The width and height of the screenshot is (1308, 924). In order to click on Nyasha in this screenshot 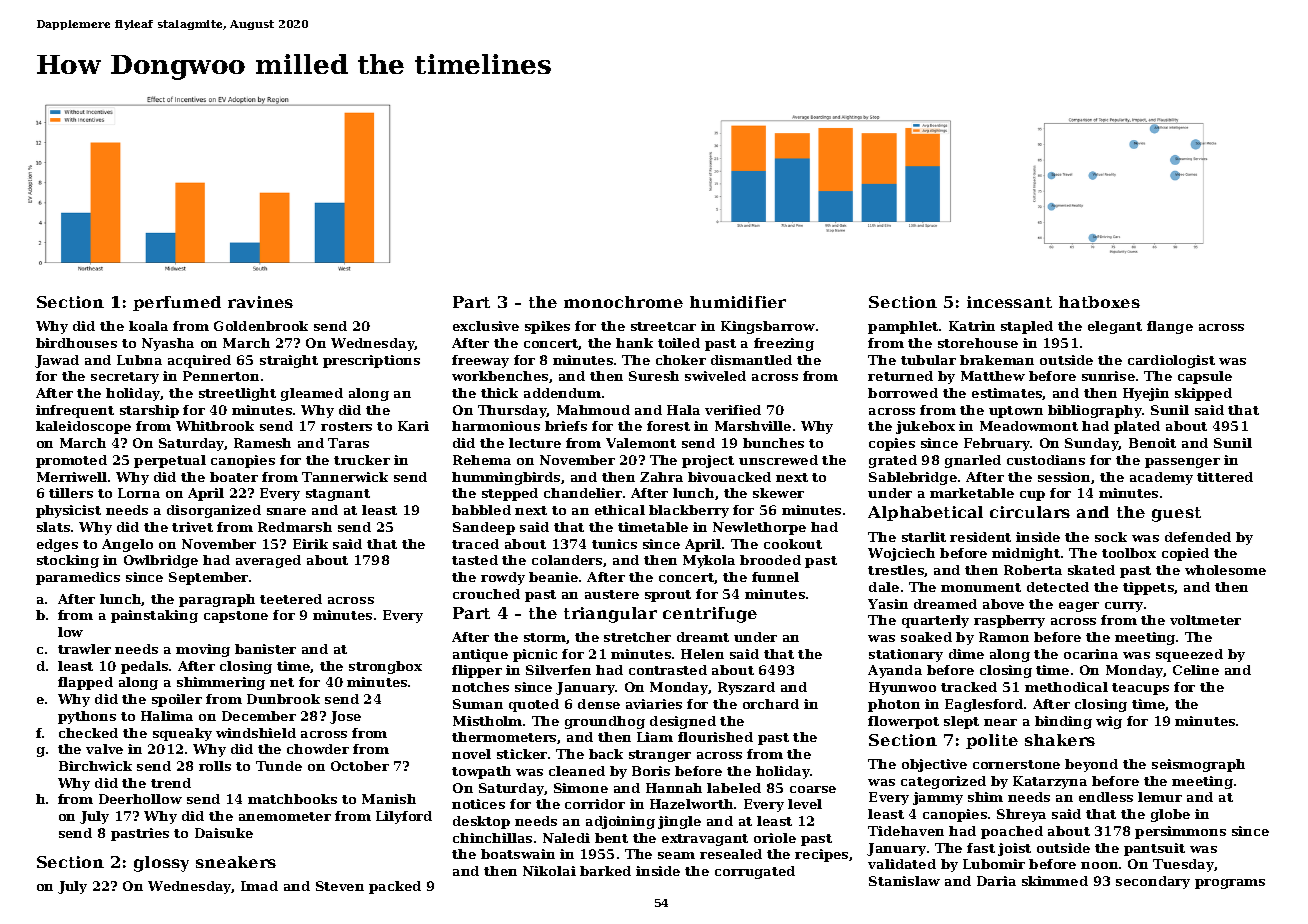, I will do `click(168, 344)`.
